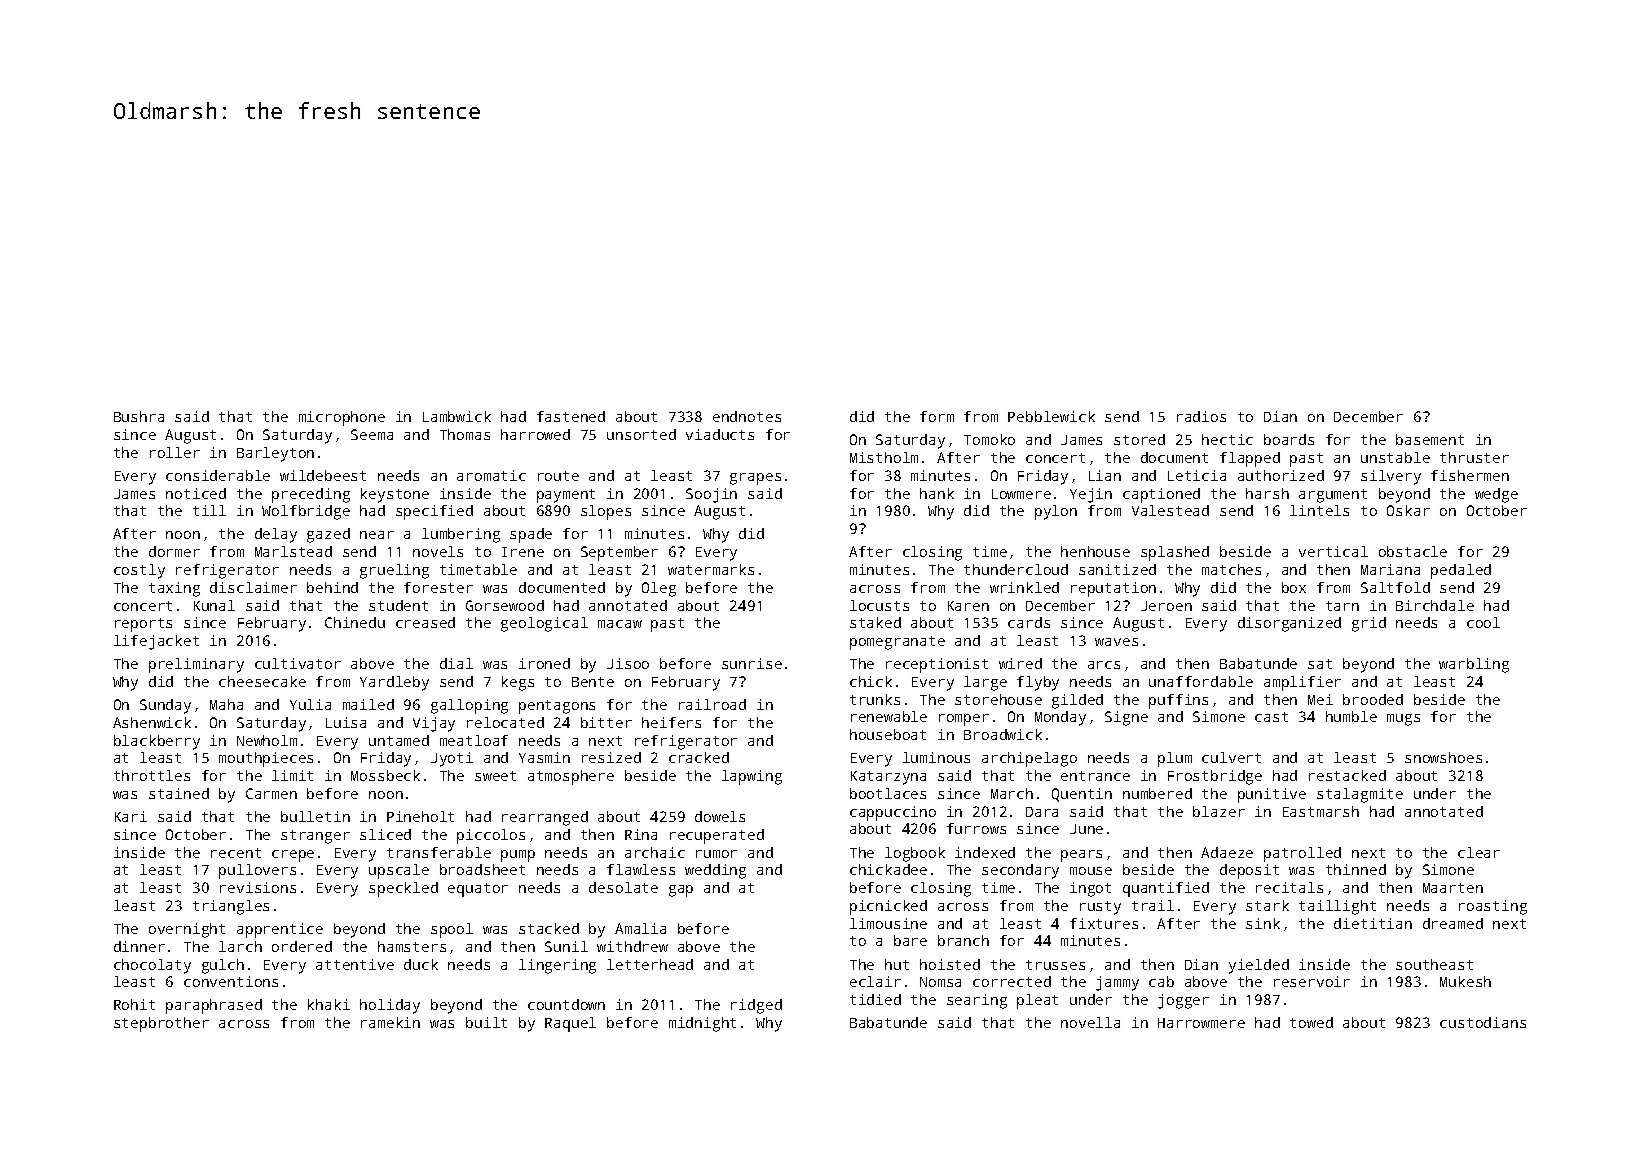 The image size is (1649, 1166). Describe the element at coordinates (372, 434) in the screenshot. I see `Seema` at that location.
